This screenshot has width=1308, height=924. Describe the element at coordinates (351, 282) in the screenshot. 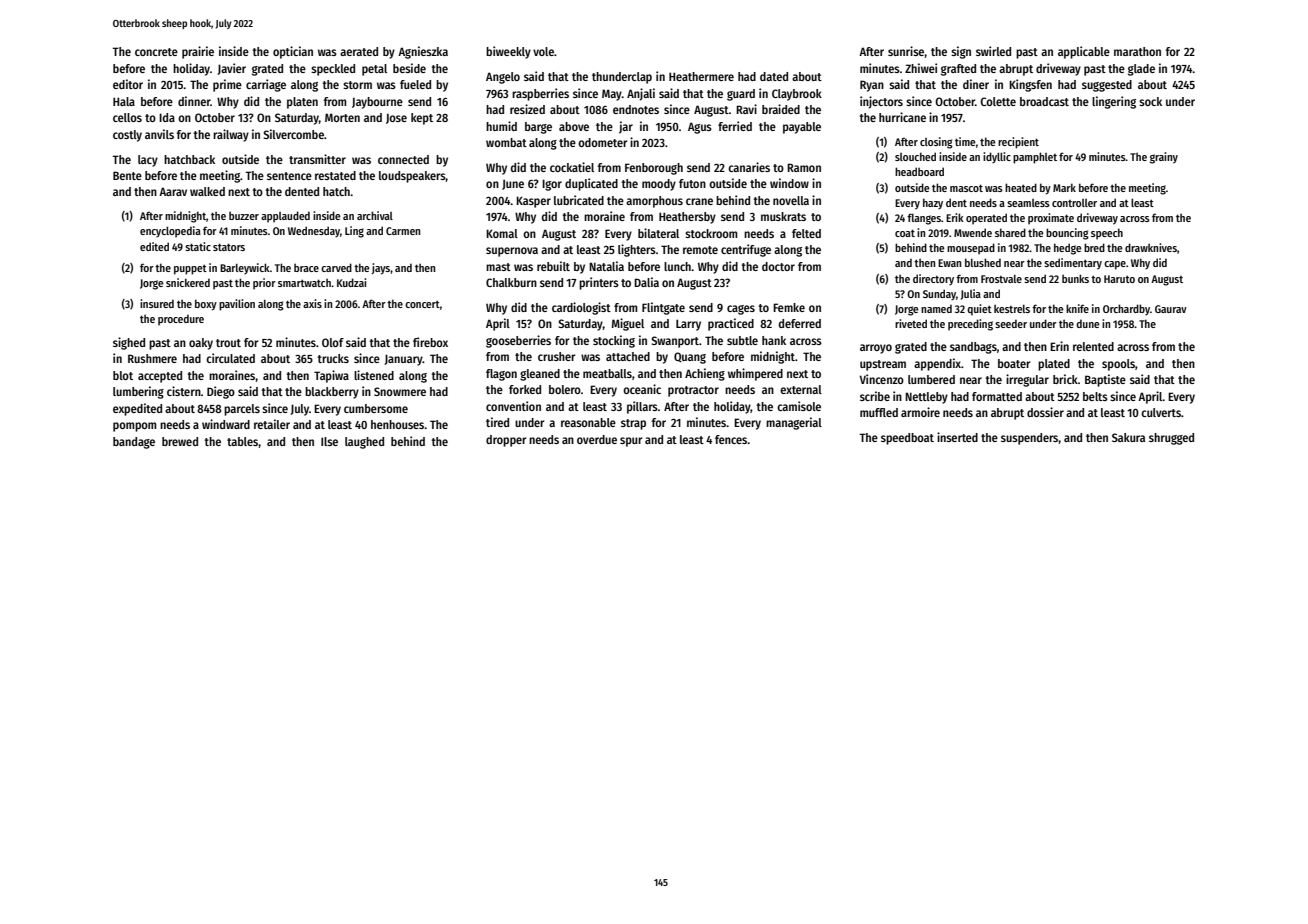

I see `Kudzai` at that location.
